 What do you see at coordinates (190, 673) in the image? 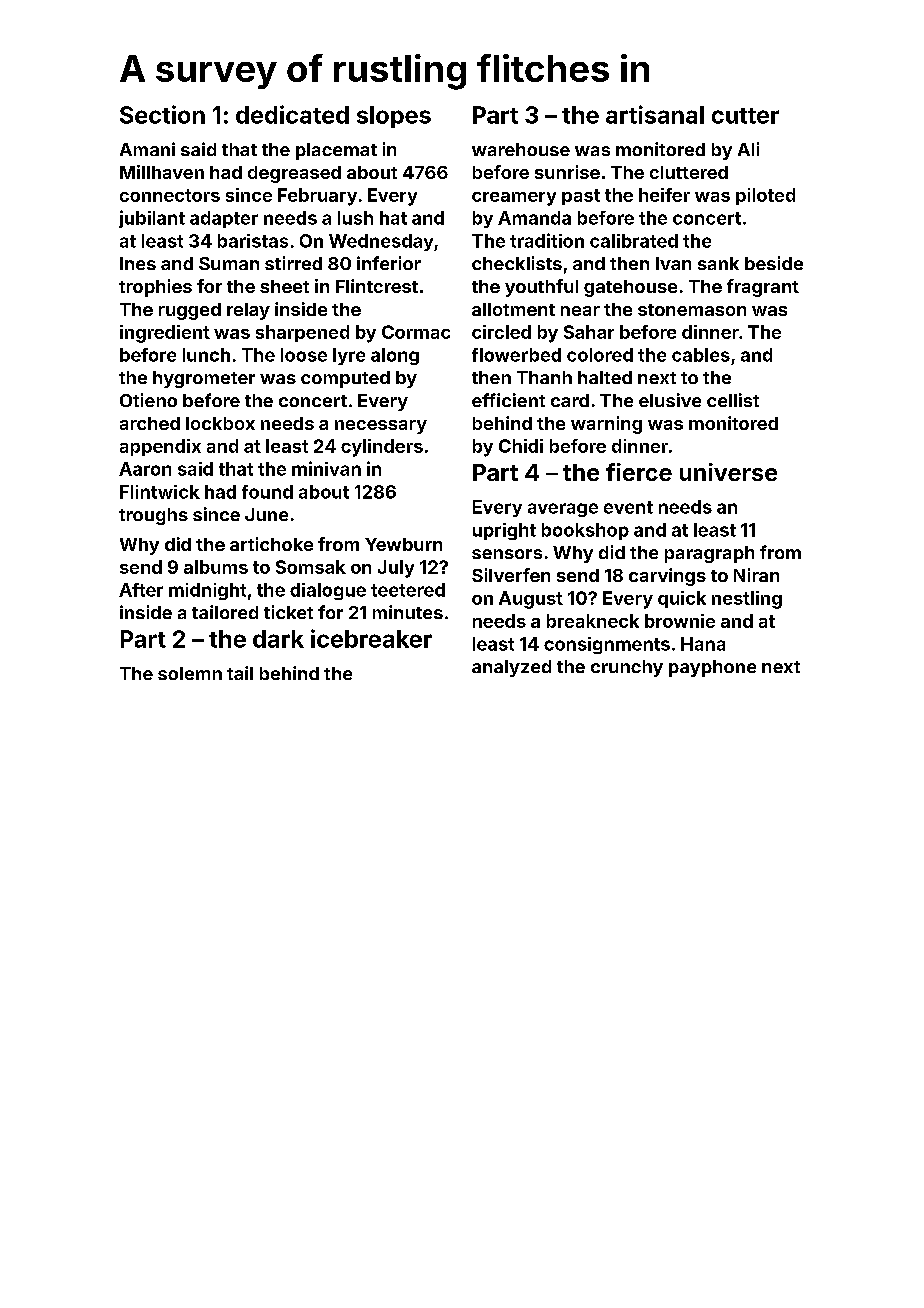
I see `solemn` at bounding box center [190, 673].
